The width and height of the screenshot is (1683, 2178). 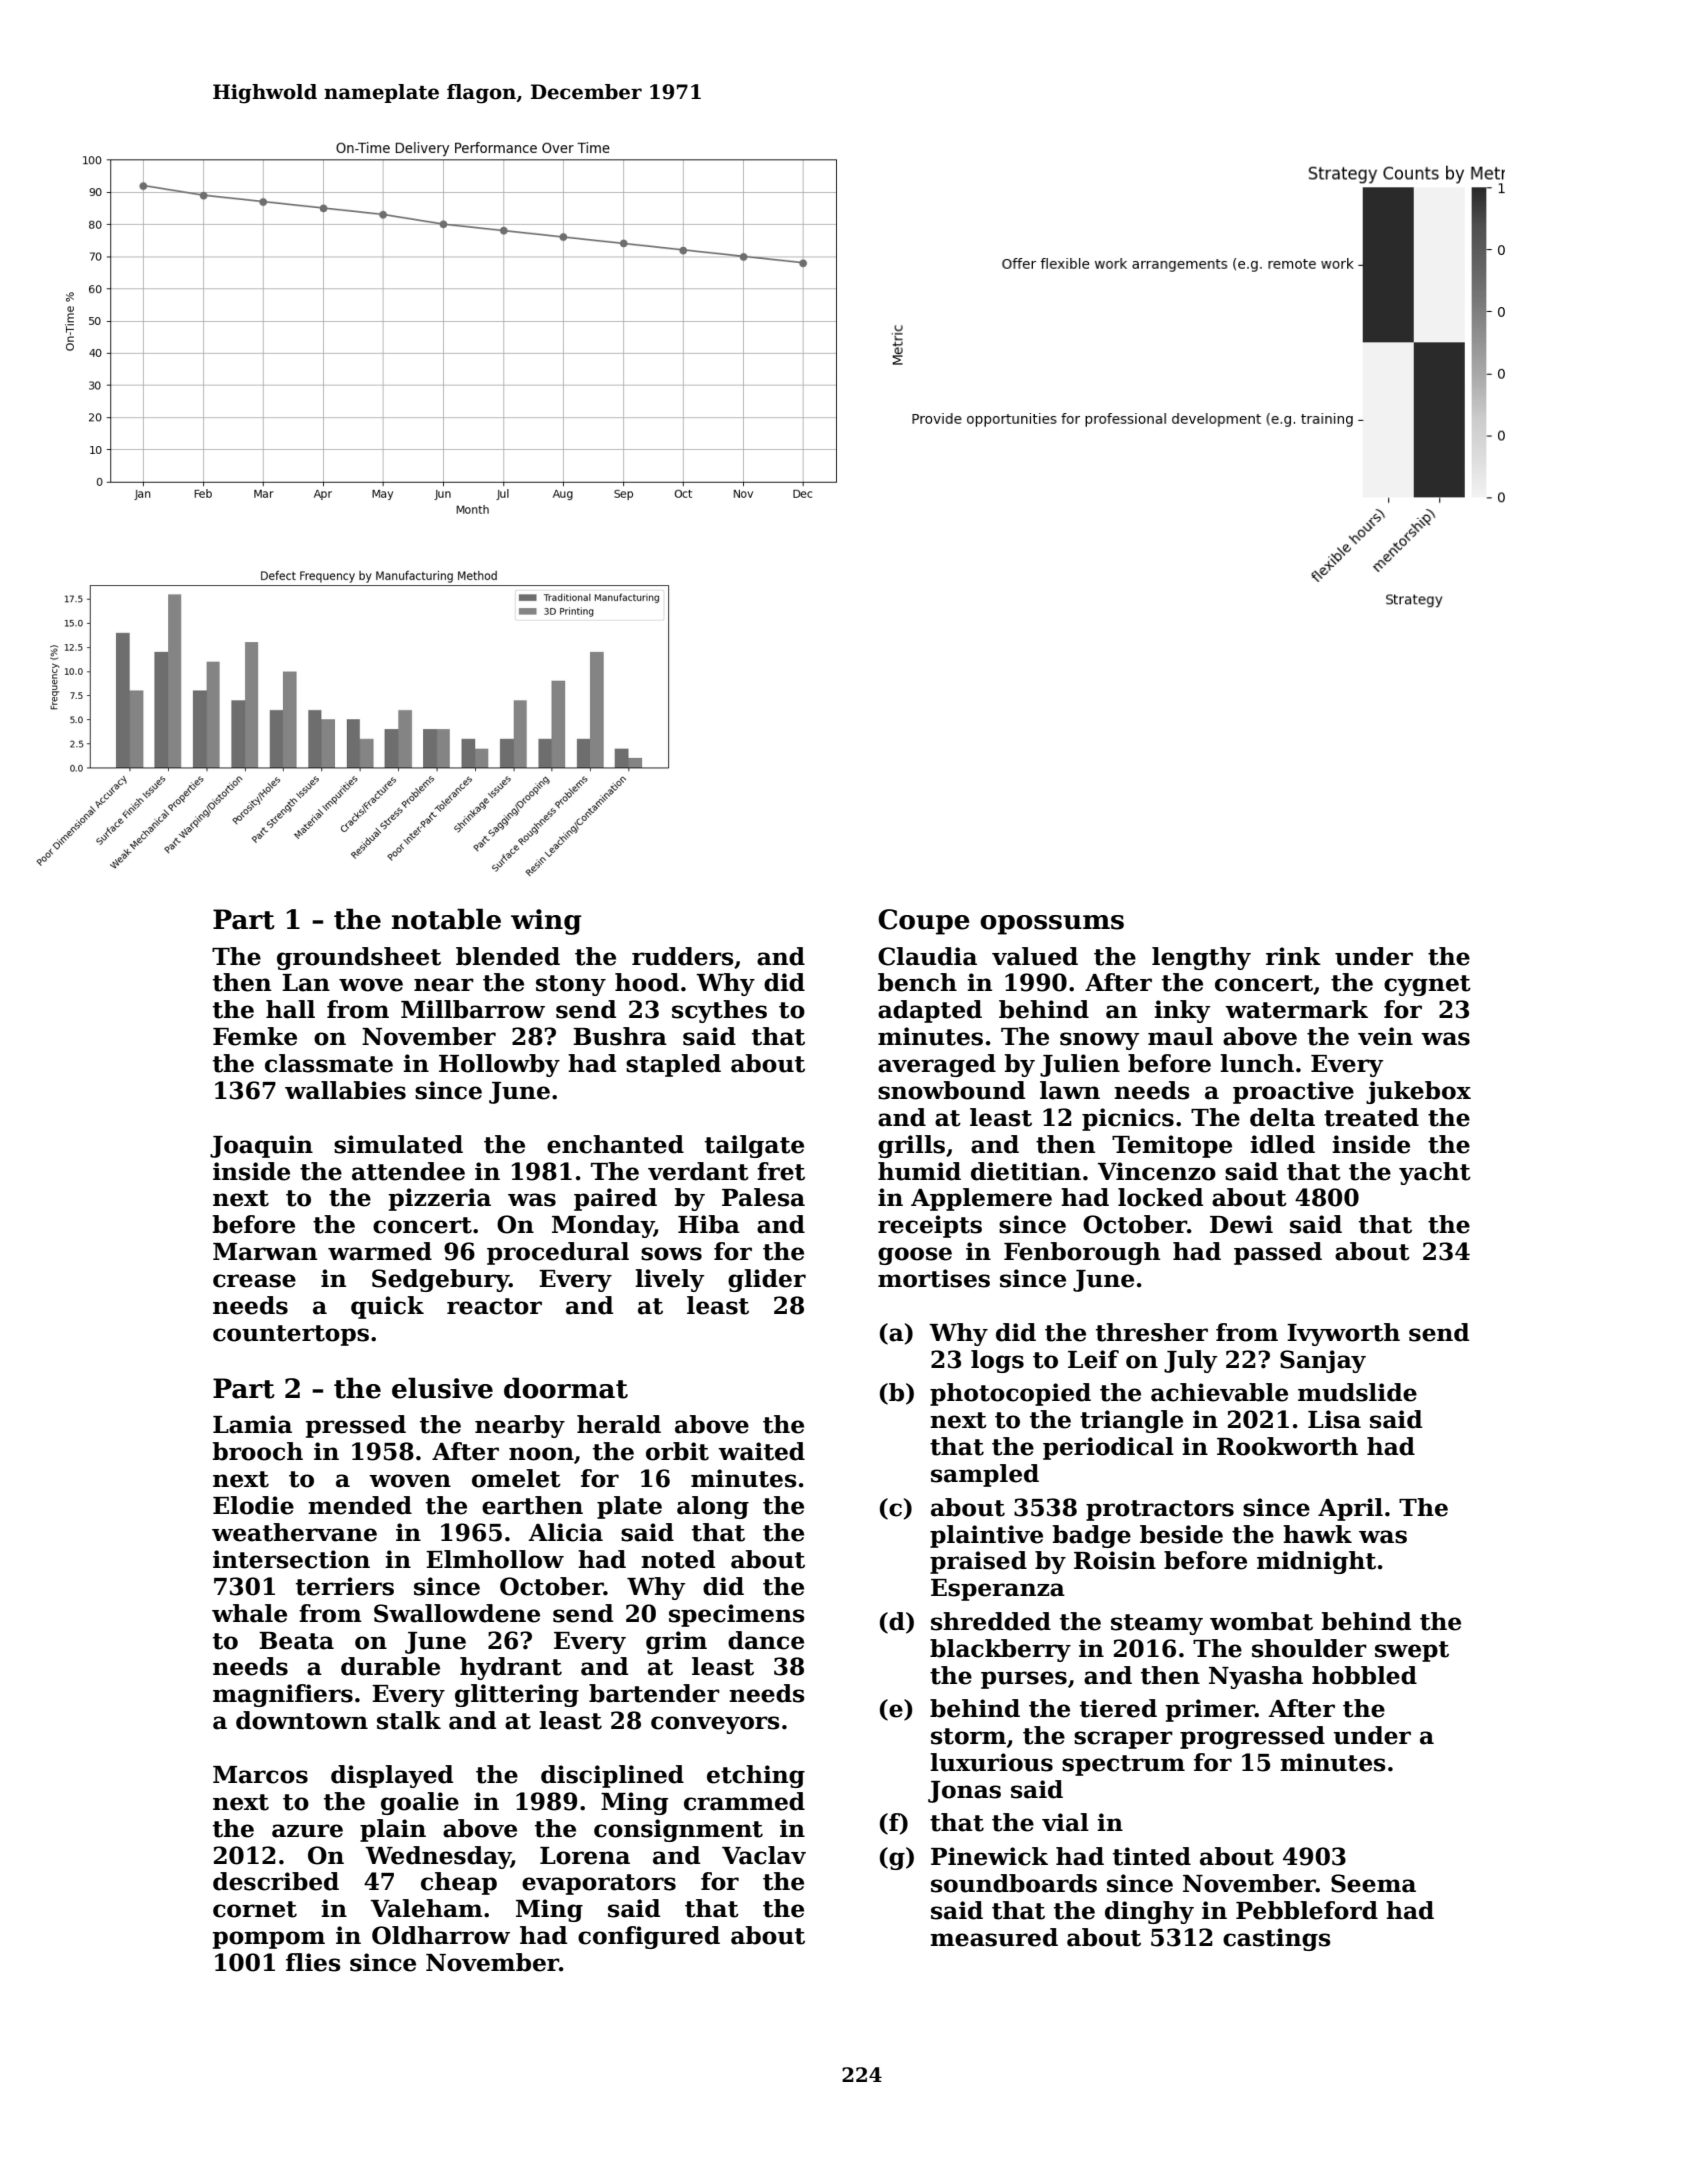 What do you see at coordinates (1373, 1883) in the screenshot?
I see `Seema` at bounding box center [1373, 1883].
